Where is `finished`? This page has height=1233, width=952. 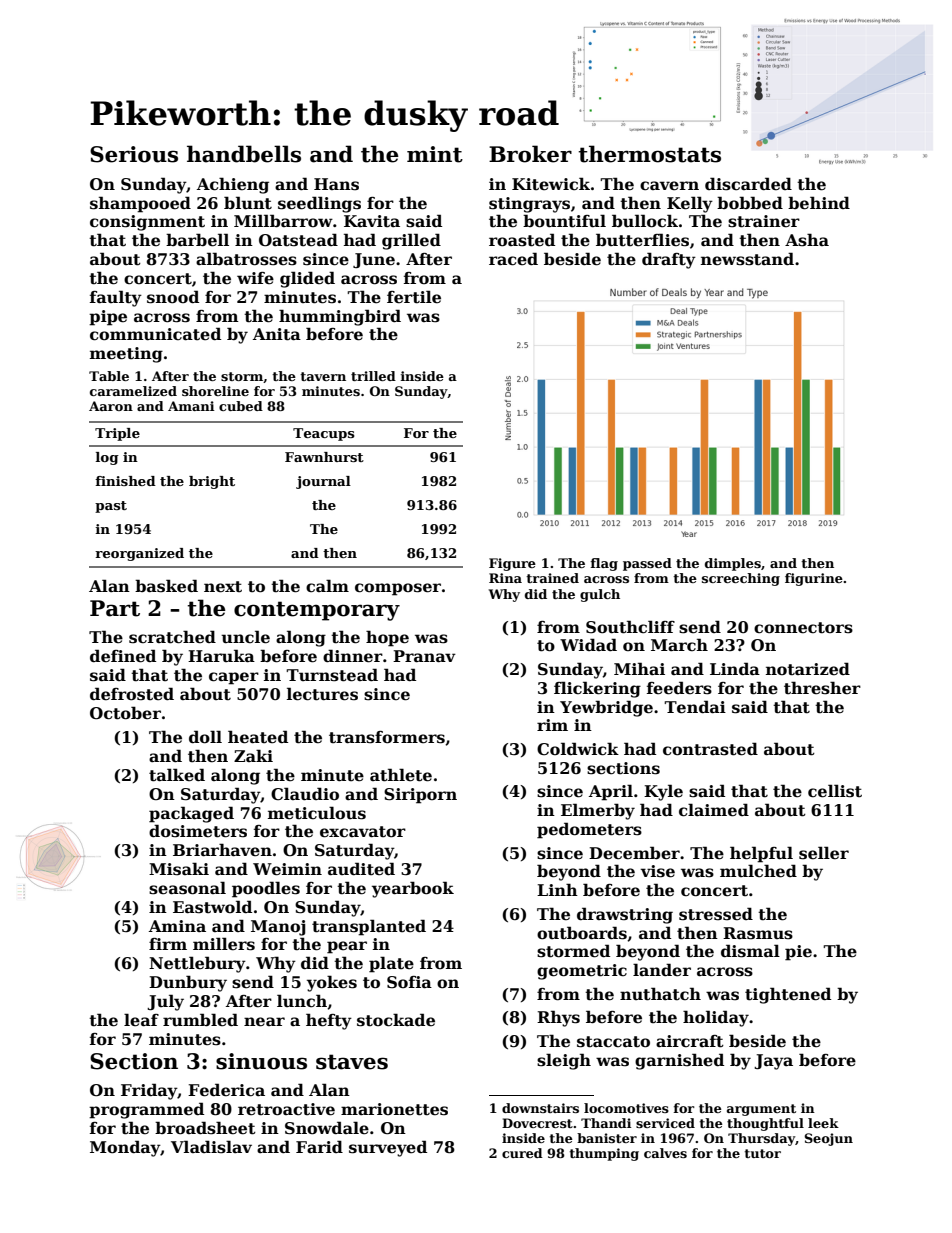 finished is located at coordinates (125, 481).
